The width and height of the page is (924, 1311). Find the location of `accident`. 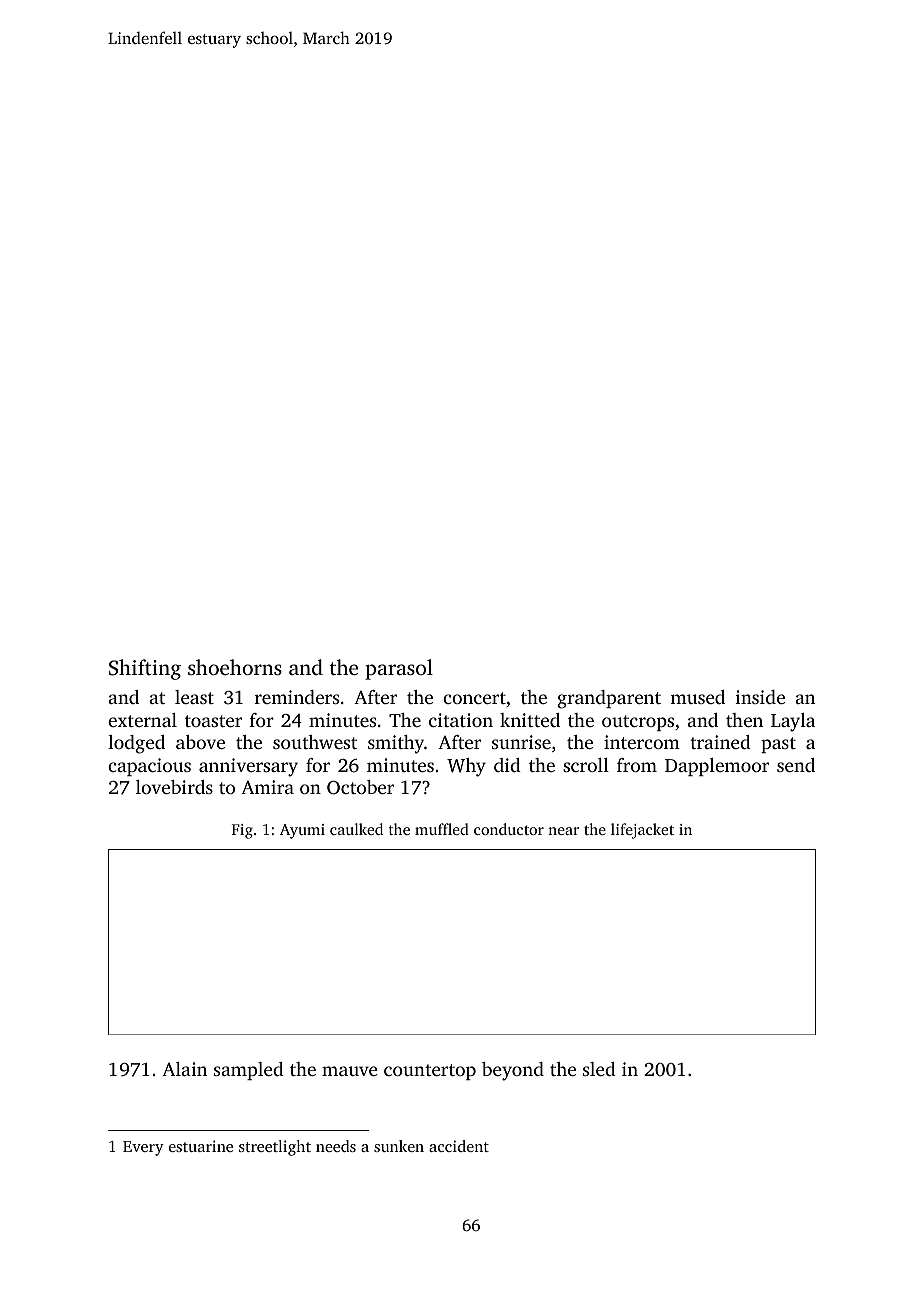

accident is located at coordinates (459, 1146).
